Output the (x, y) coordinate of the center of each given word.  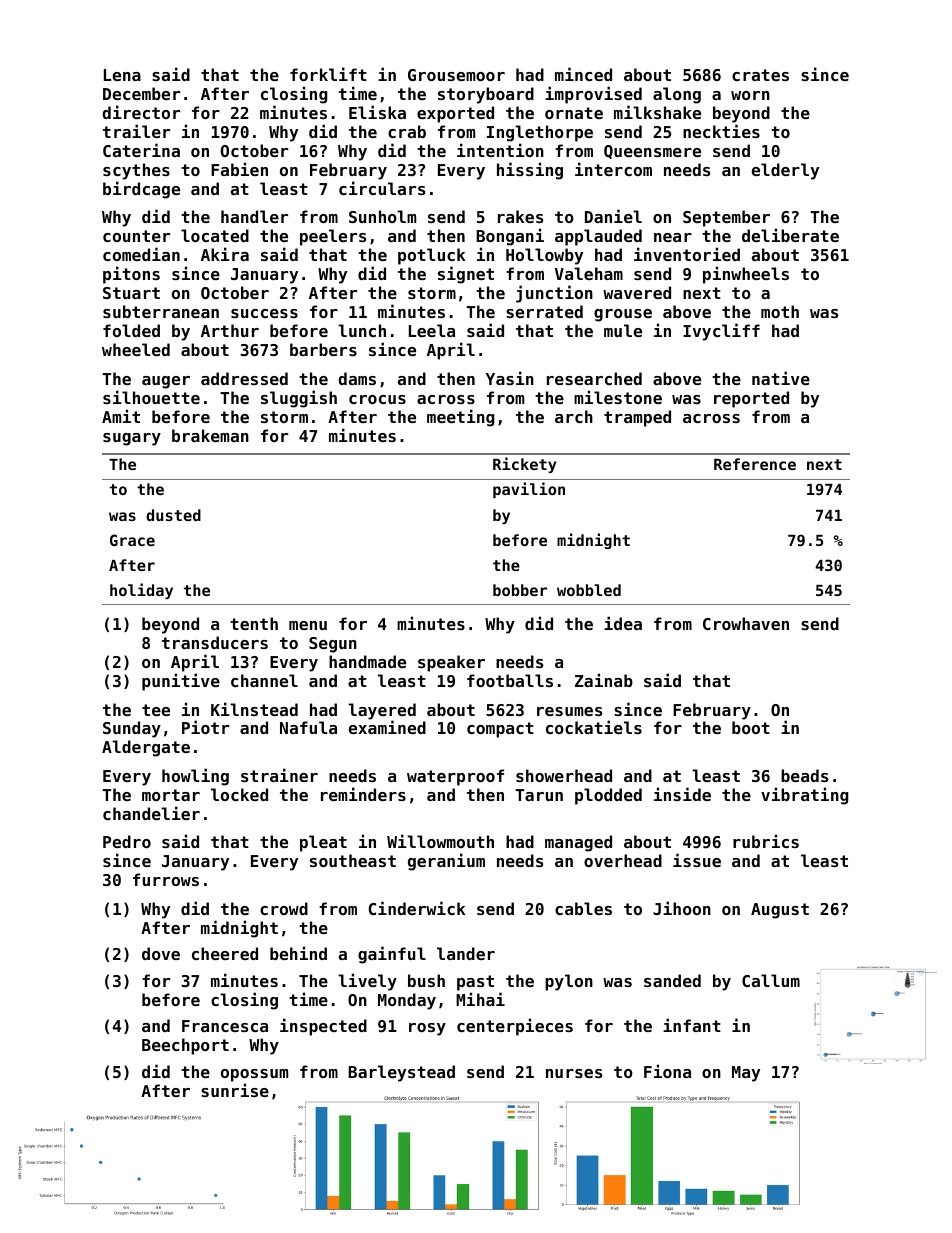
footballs (510, 680)
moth (780, 311)
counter (136, 236)
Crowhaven (746, 623)
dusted (173, 515)
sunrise (235, 1090)
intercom (613, 169)
